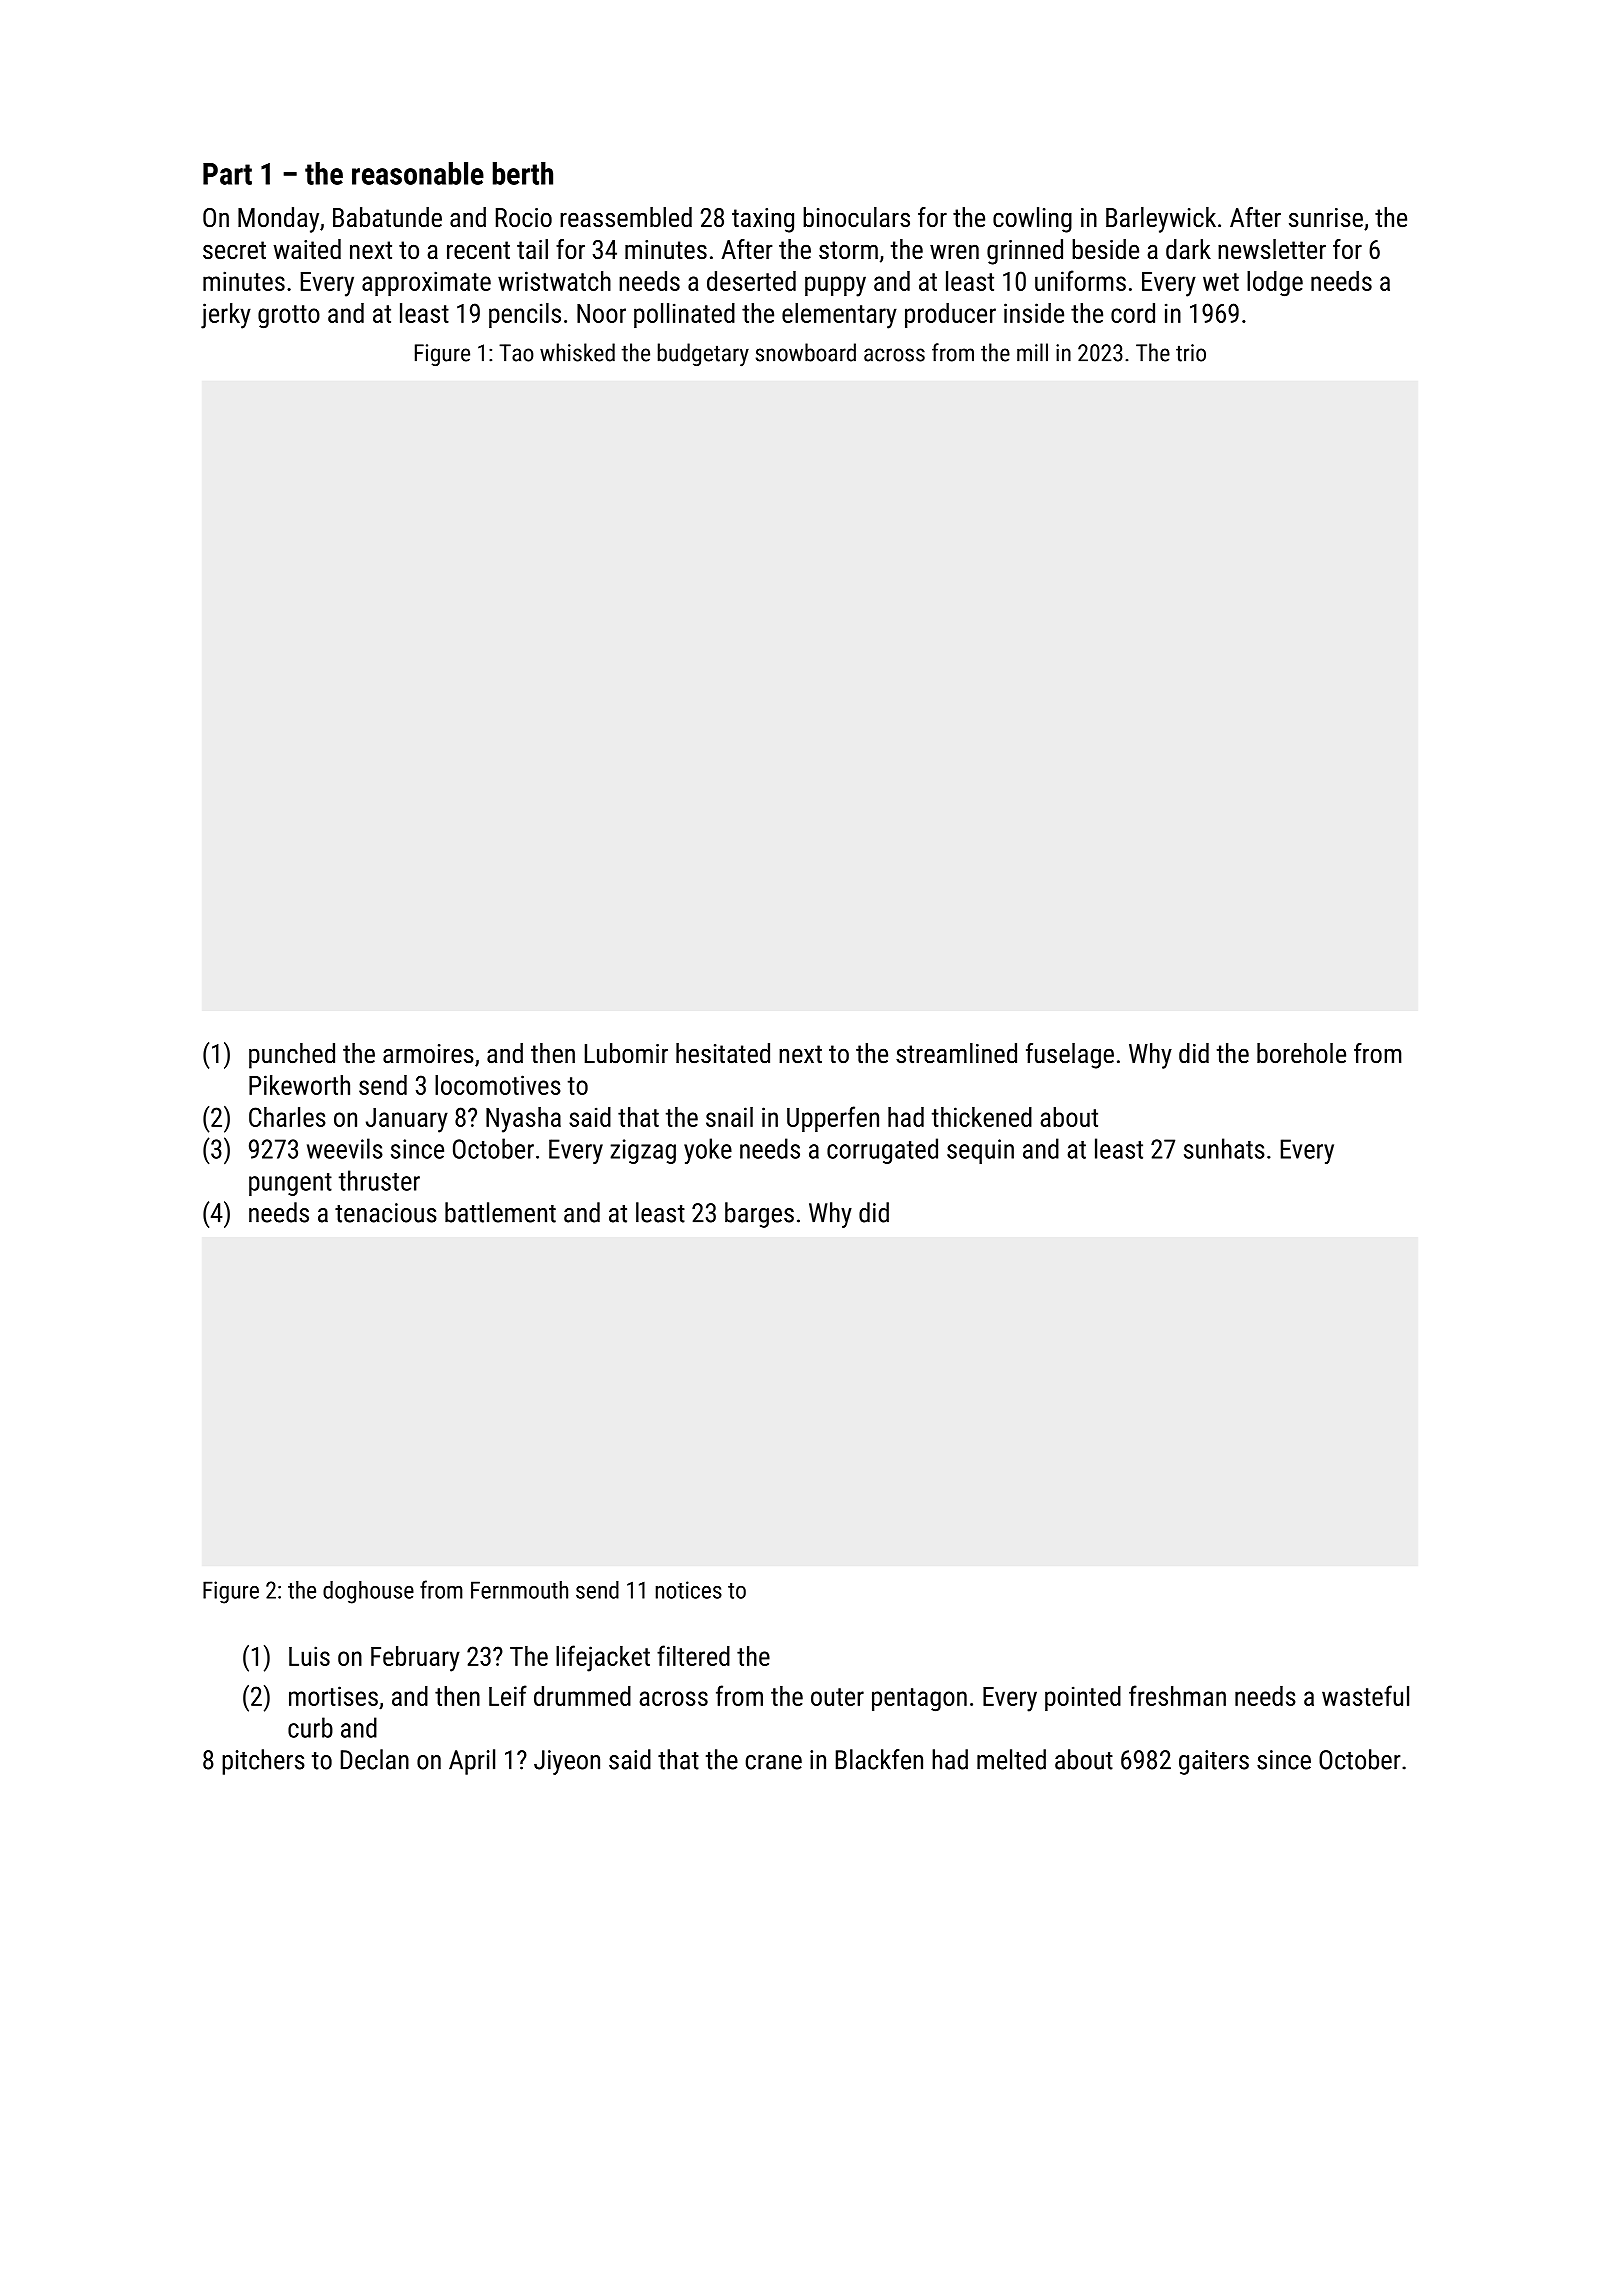 The image size is (1620, 2292). I want to click on April, so click(472, 1762).
